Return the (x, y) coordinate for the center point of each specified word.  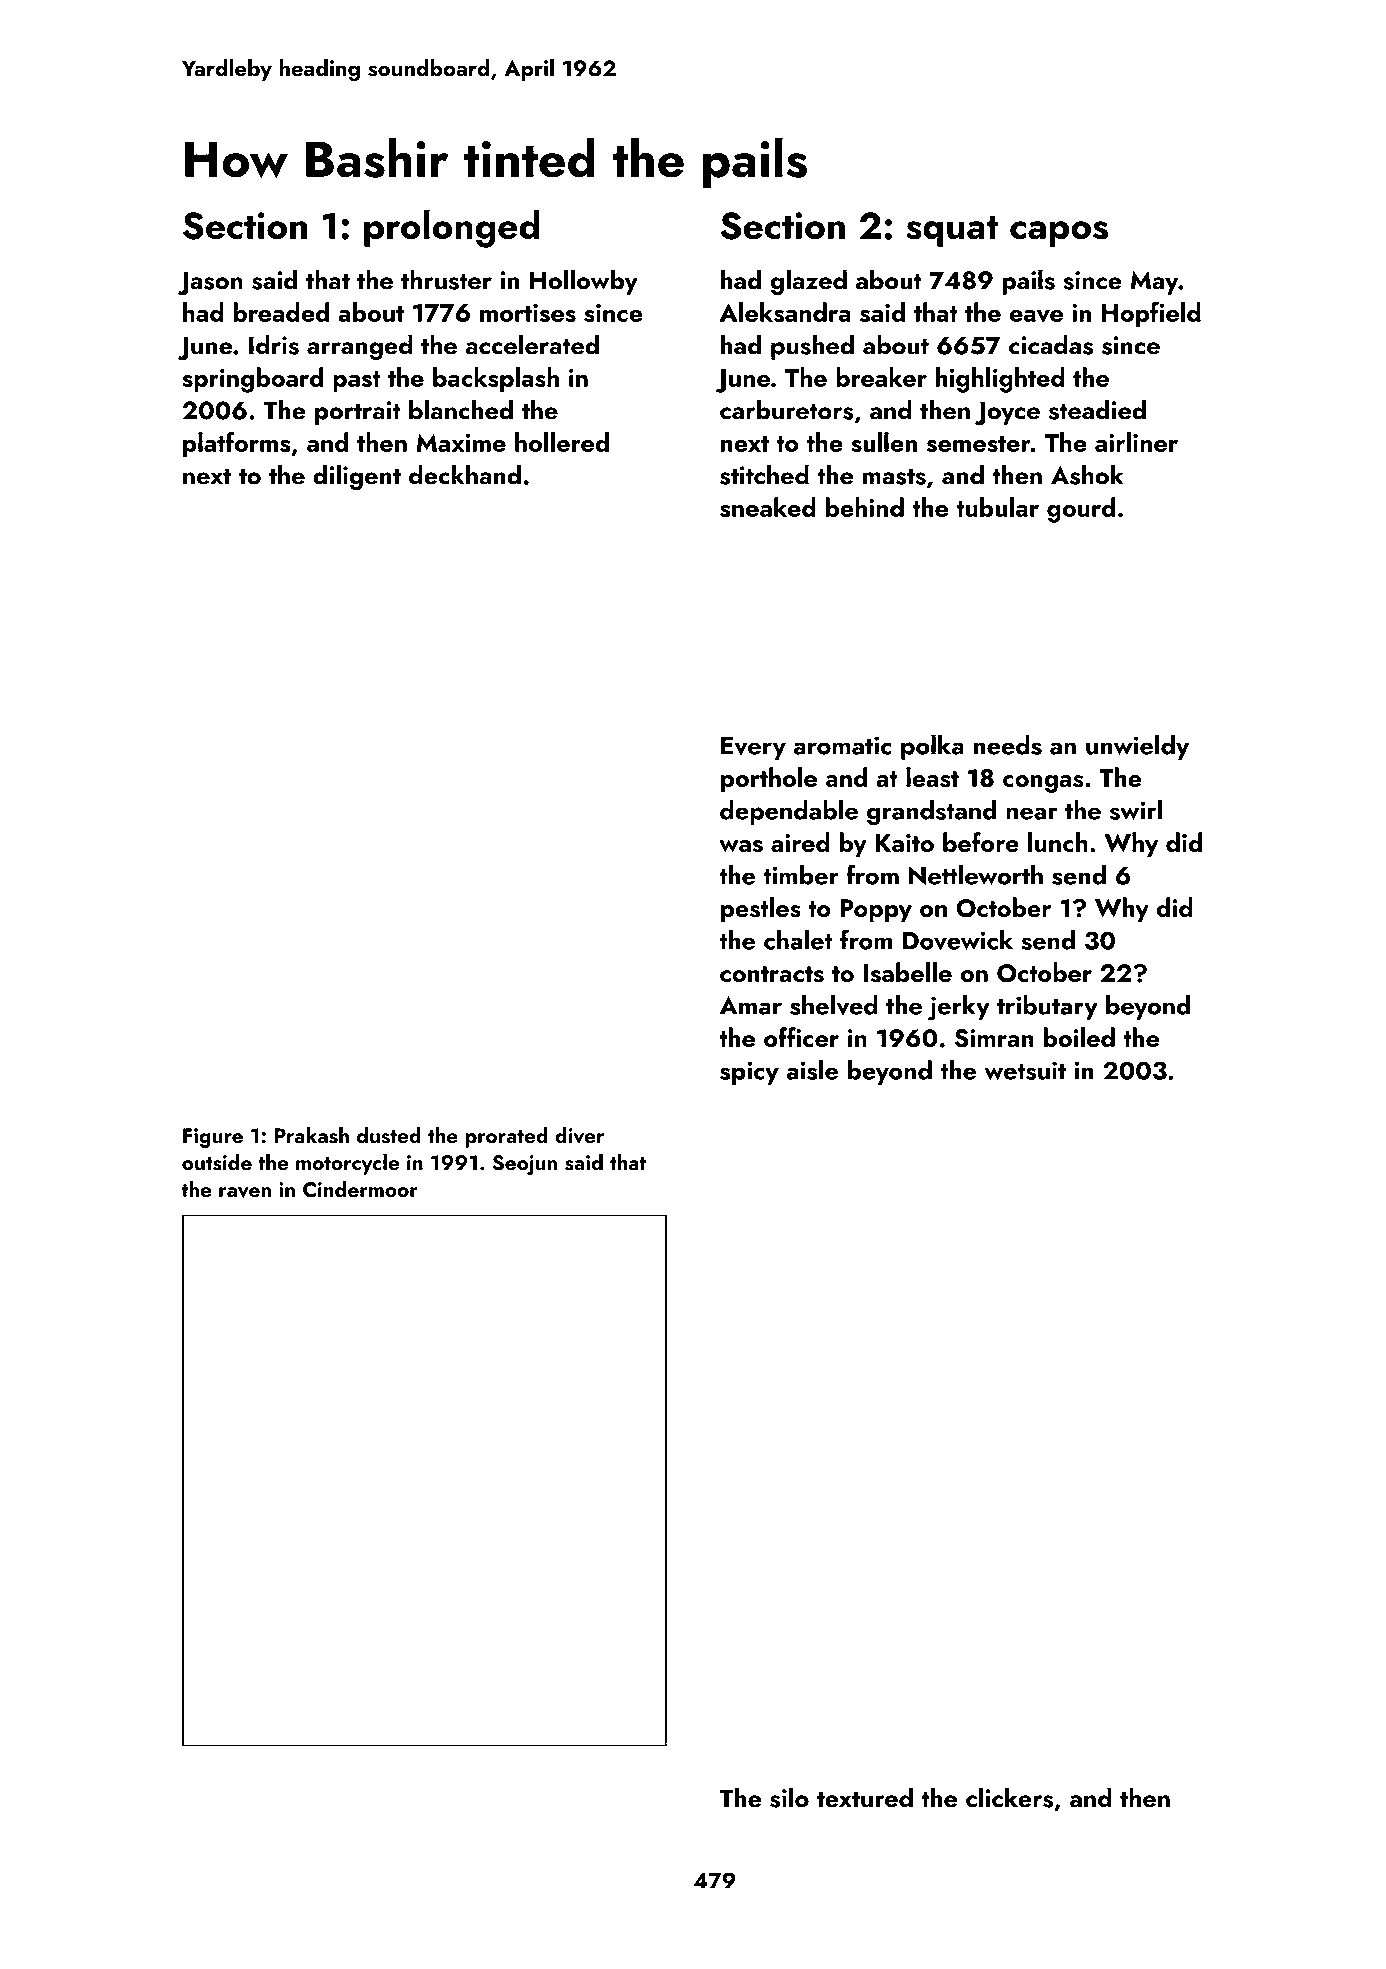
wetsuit (1025, 1070)
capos (1059, 234)
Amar (751, 1005)
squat (952, 231)
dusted (389, 1135)
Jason (210, 283)
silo (789, 1797)
